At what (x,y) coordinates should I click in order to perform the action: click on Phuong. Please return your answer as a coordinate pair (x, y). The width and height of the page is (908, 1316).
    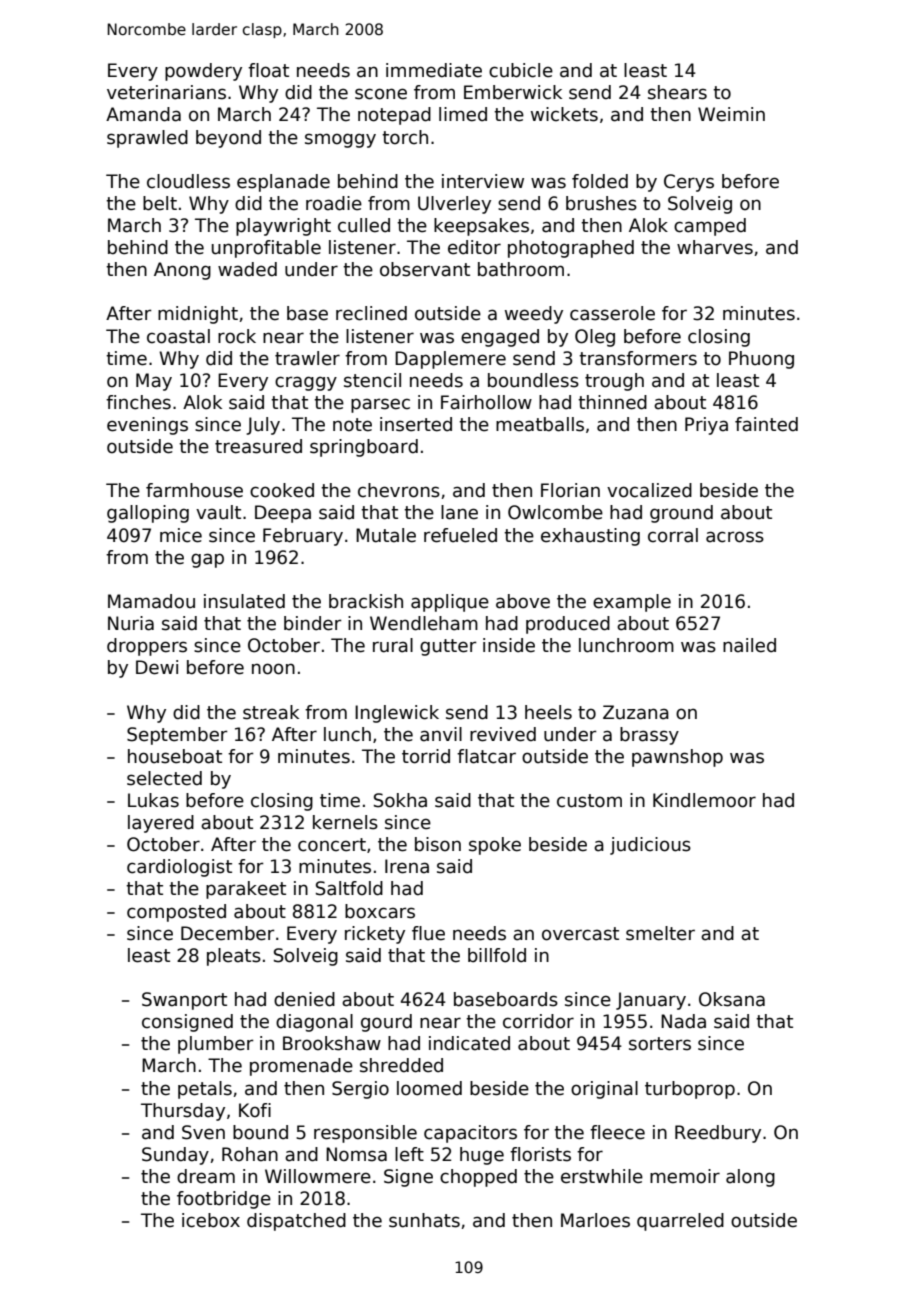
    Looking at the image, I should click on (761, 360).
